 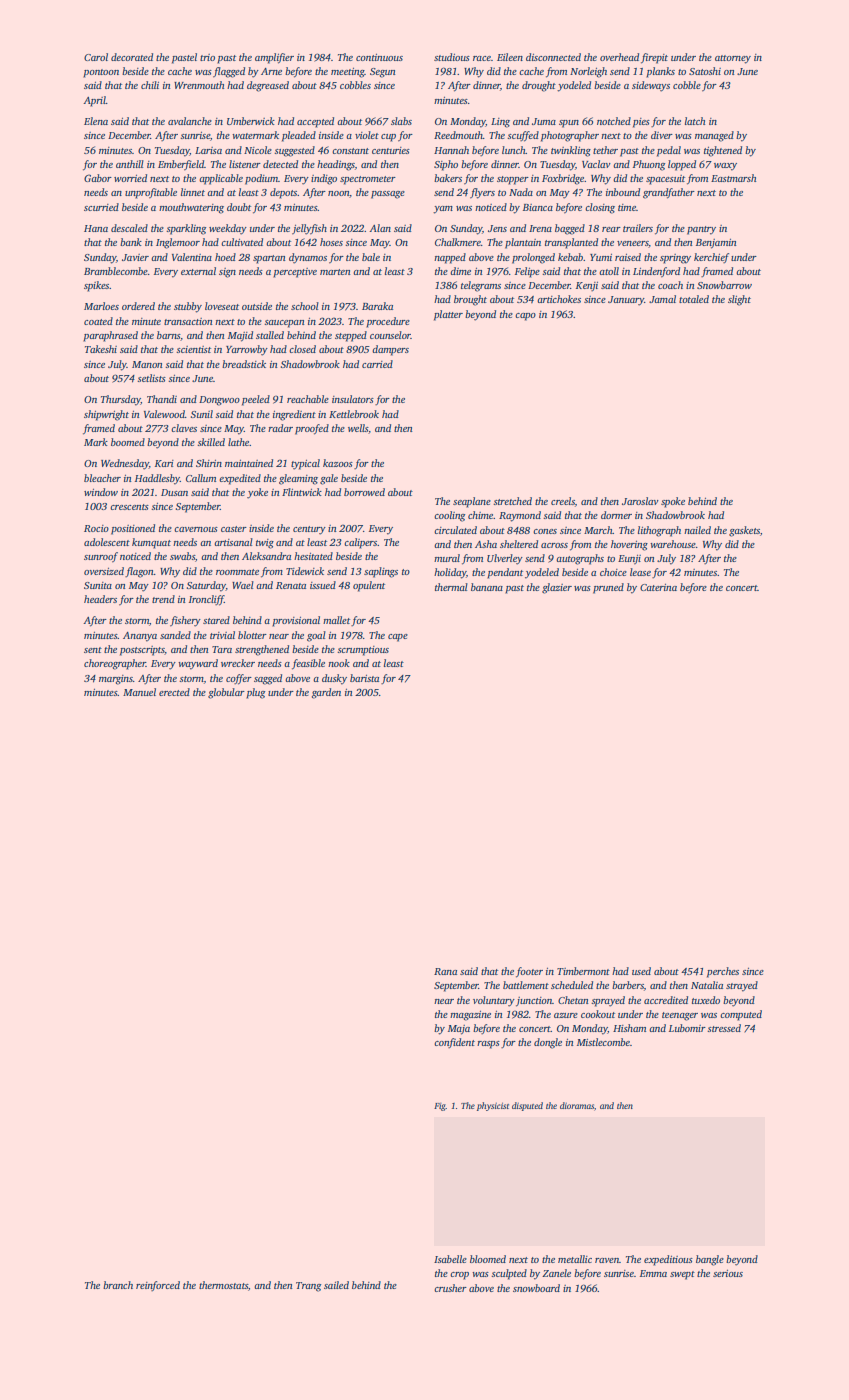 I want to click on Rana, so click(x=445, y=971).
